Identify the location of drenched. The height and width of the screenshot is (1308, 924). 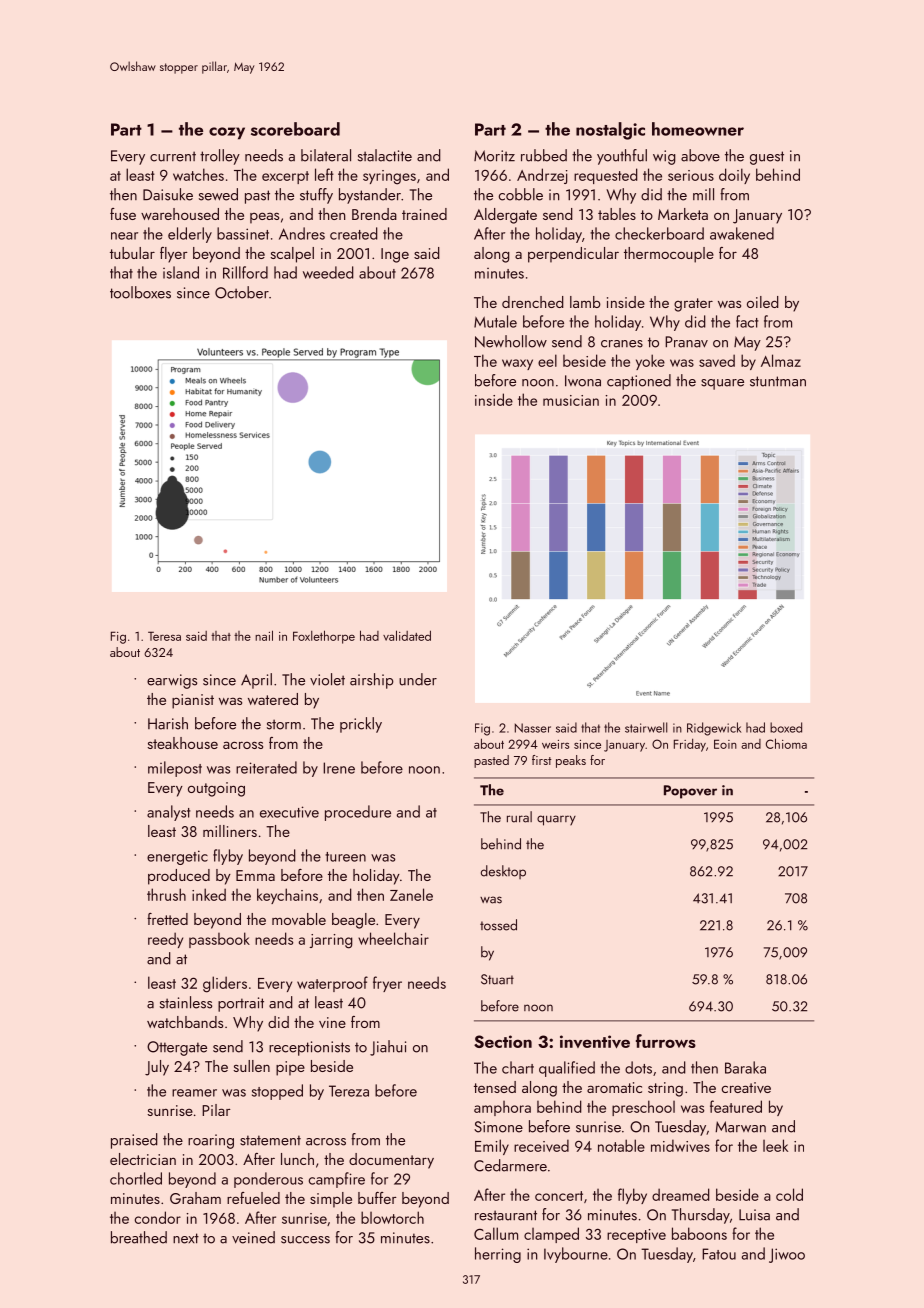
(533, 302).
